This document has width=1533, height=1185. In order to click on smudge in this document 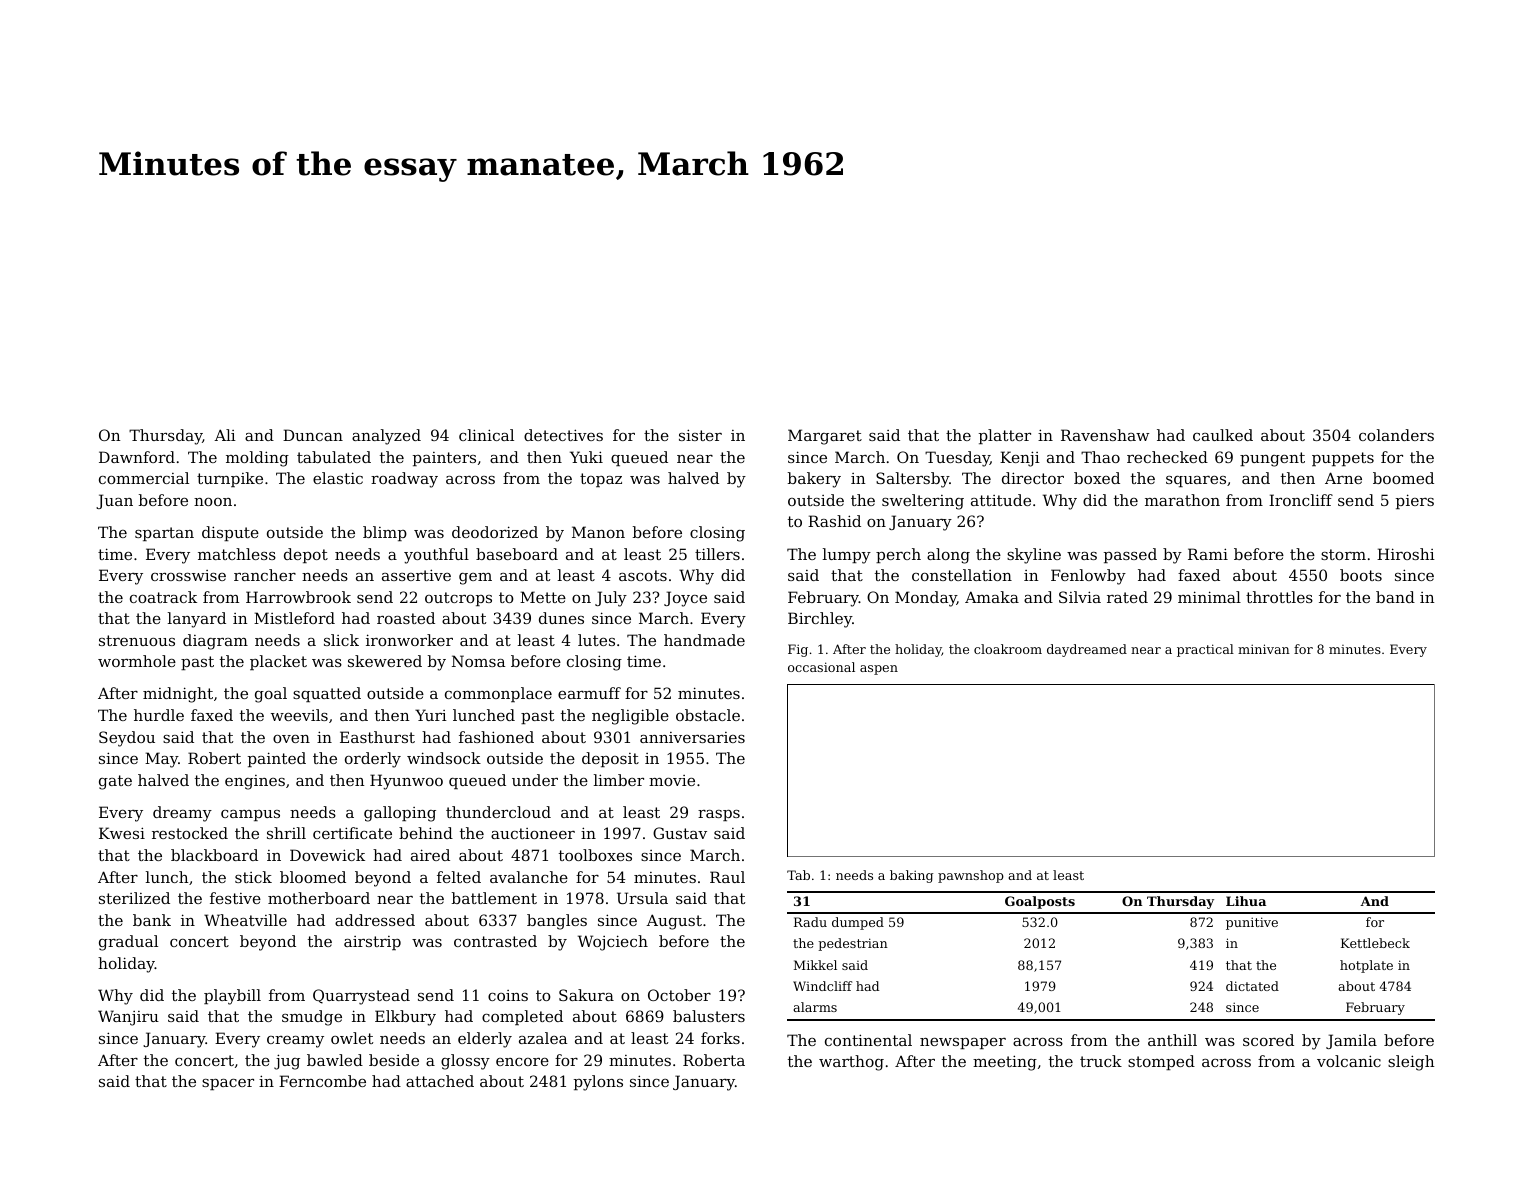, I will do `click(312, 1018)`.
